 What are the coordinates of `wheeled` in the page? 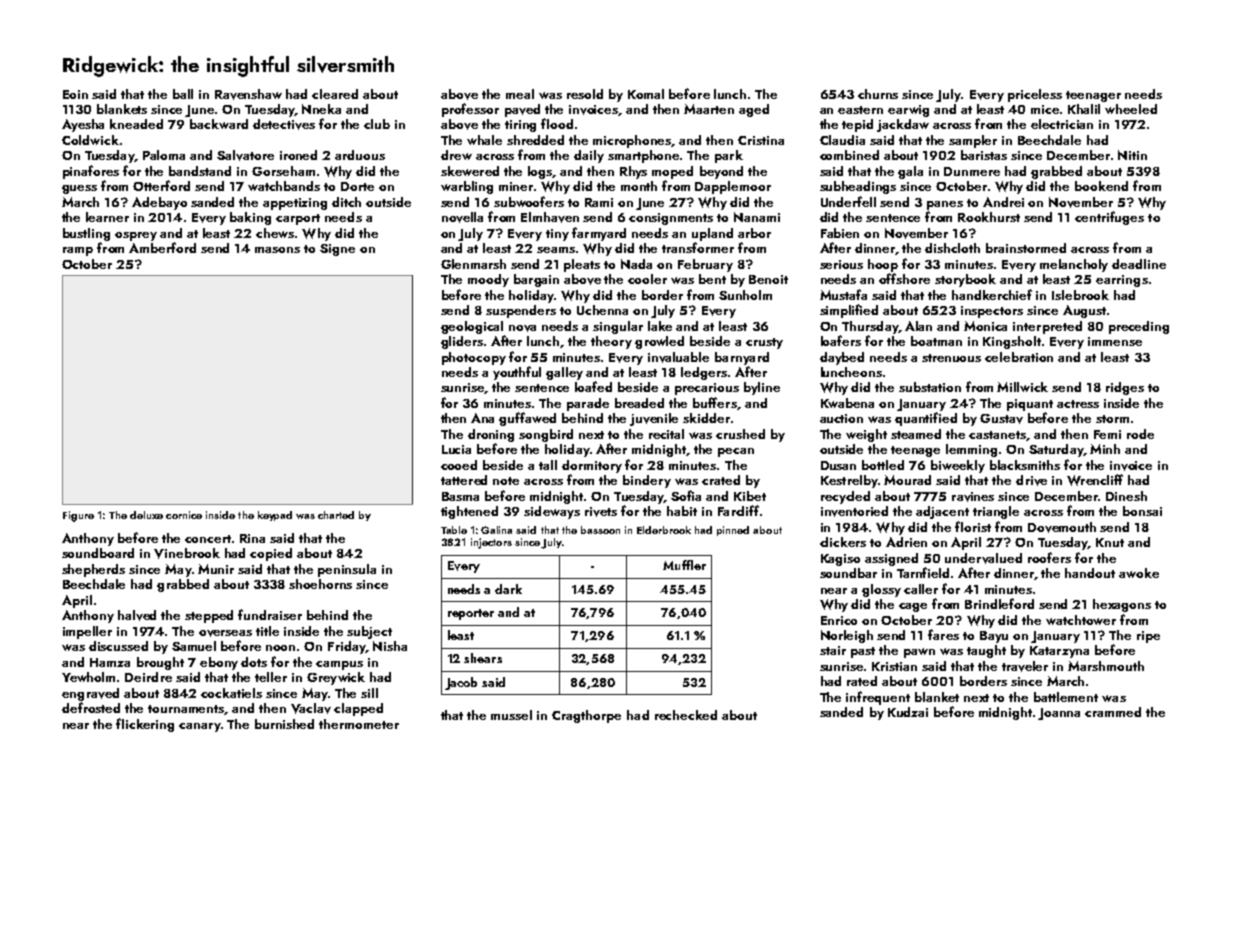 It's located at (1131, 109).
